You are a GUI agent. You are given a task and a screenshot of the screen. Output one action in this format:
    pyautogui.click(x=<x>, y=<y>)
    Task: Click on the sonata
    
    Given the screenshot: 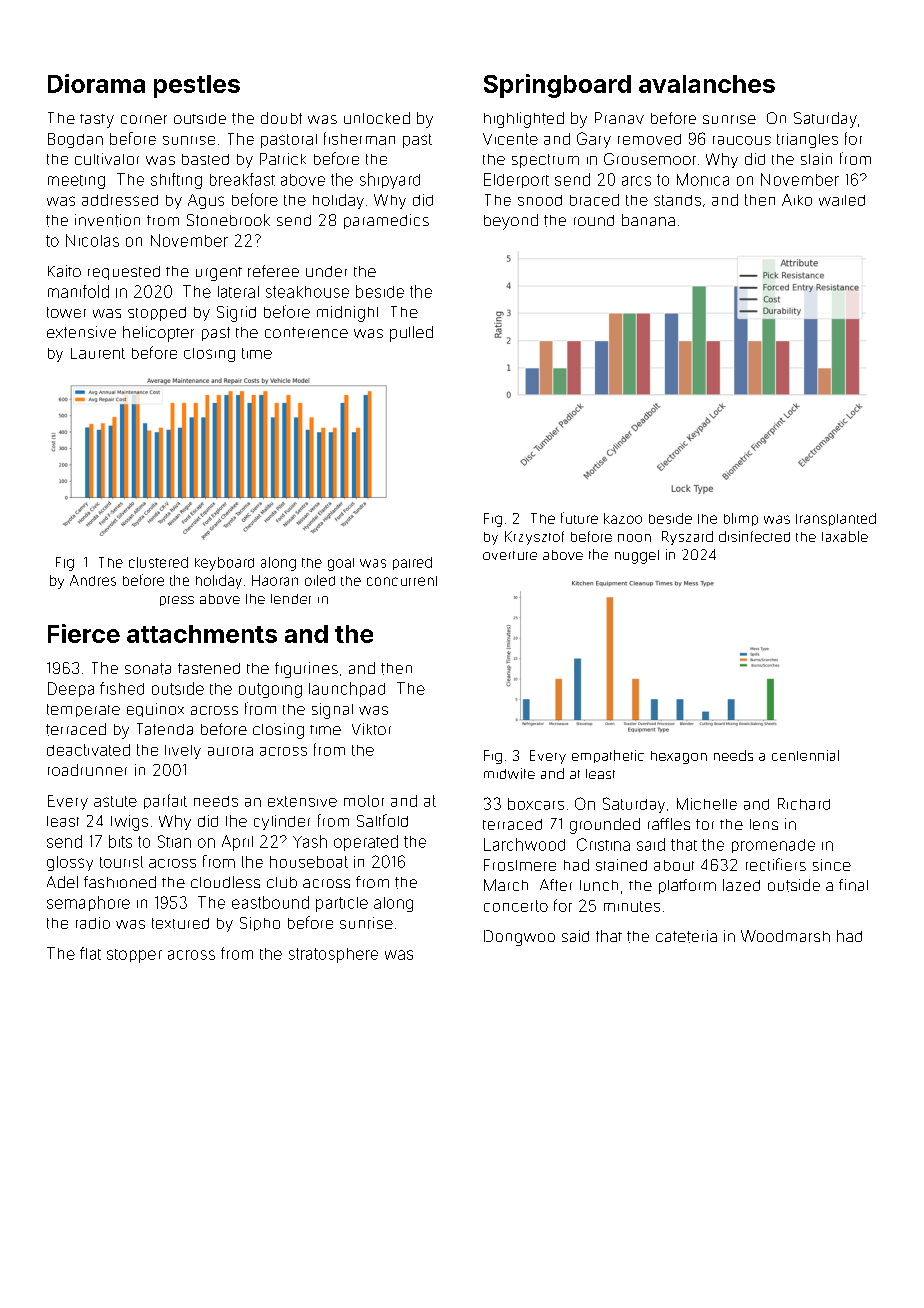 What is the action you would take?
    pyautogui.click(x=148, y=669)
